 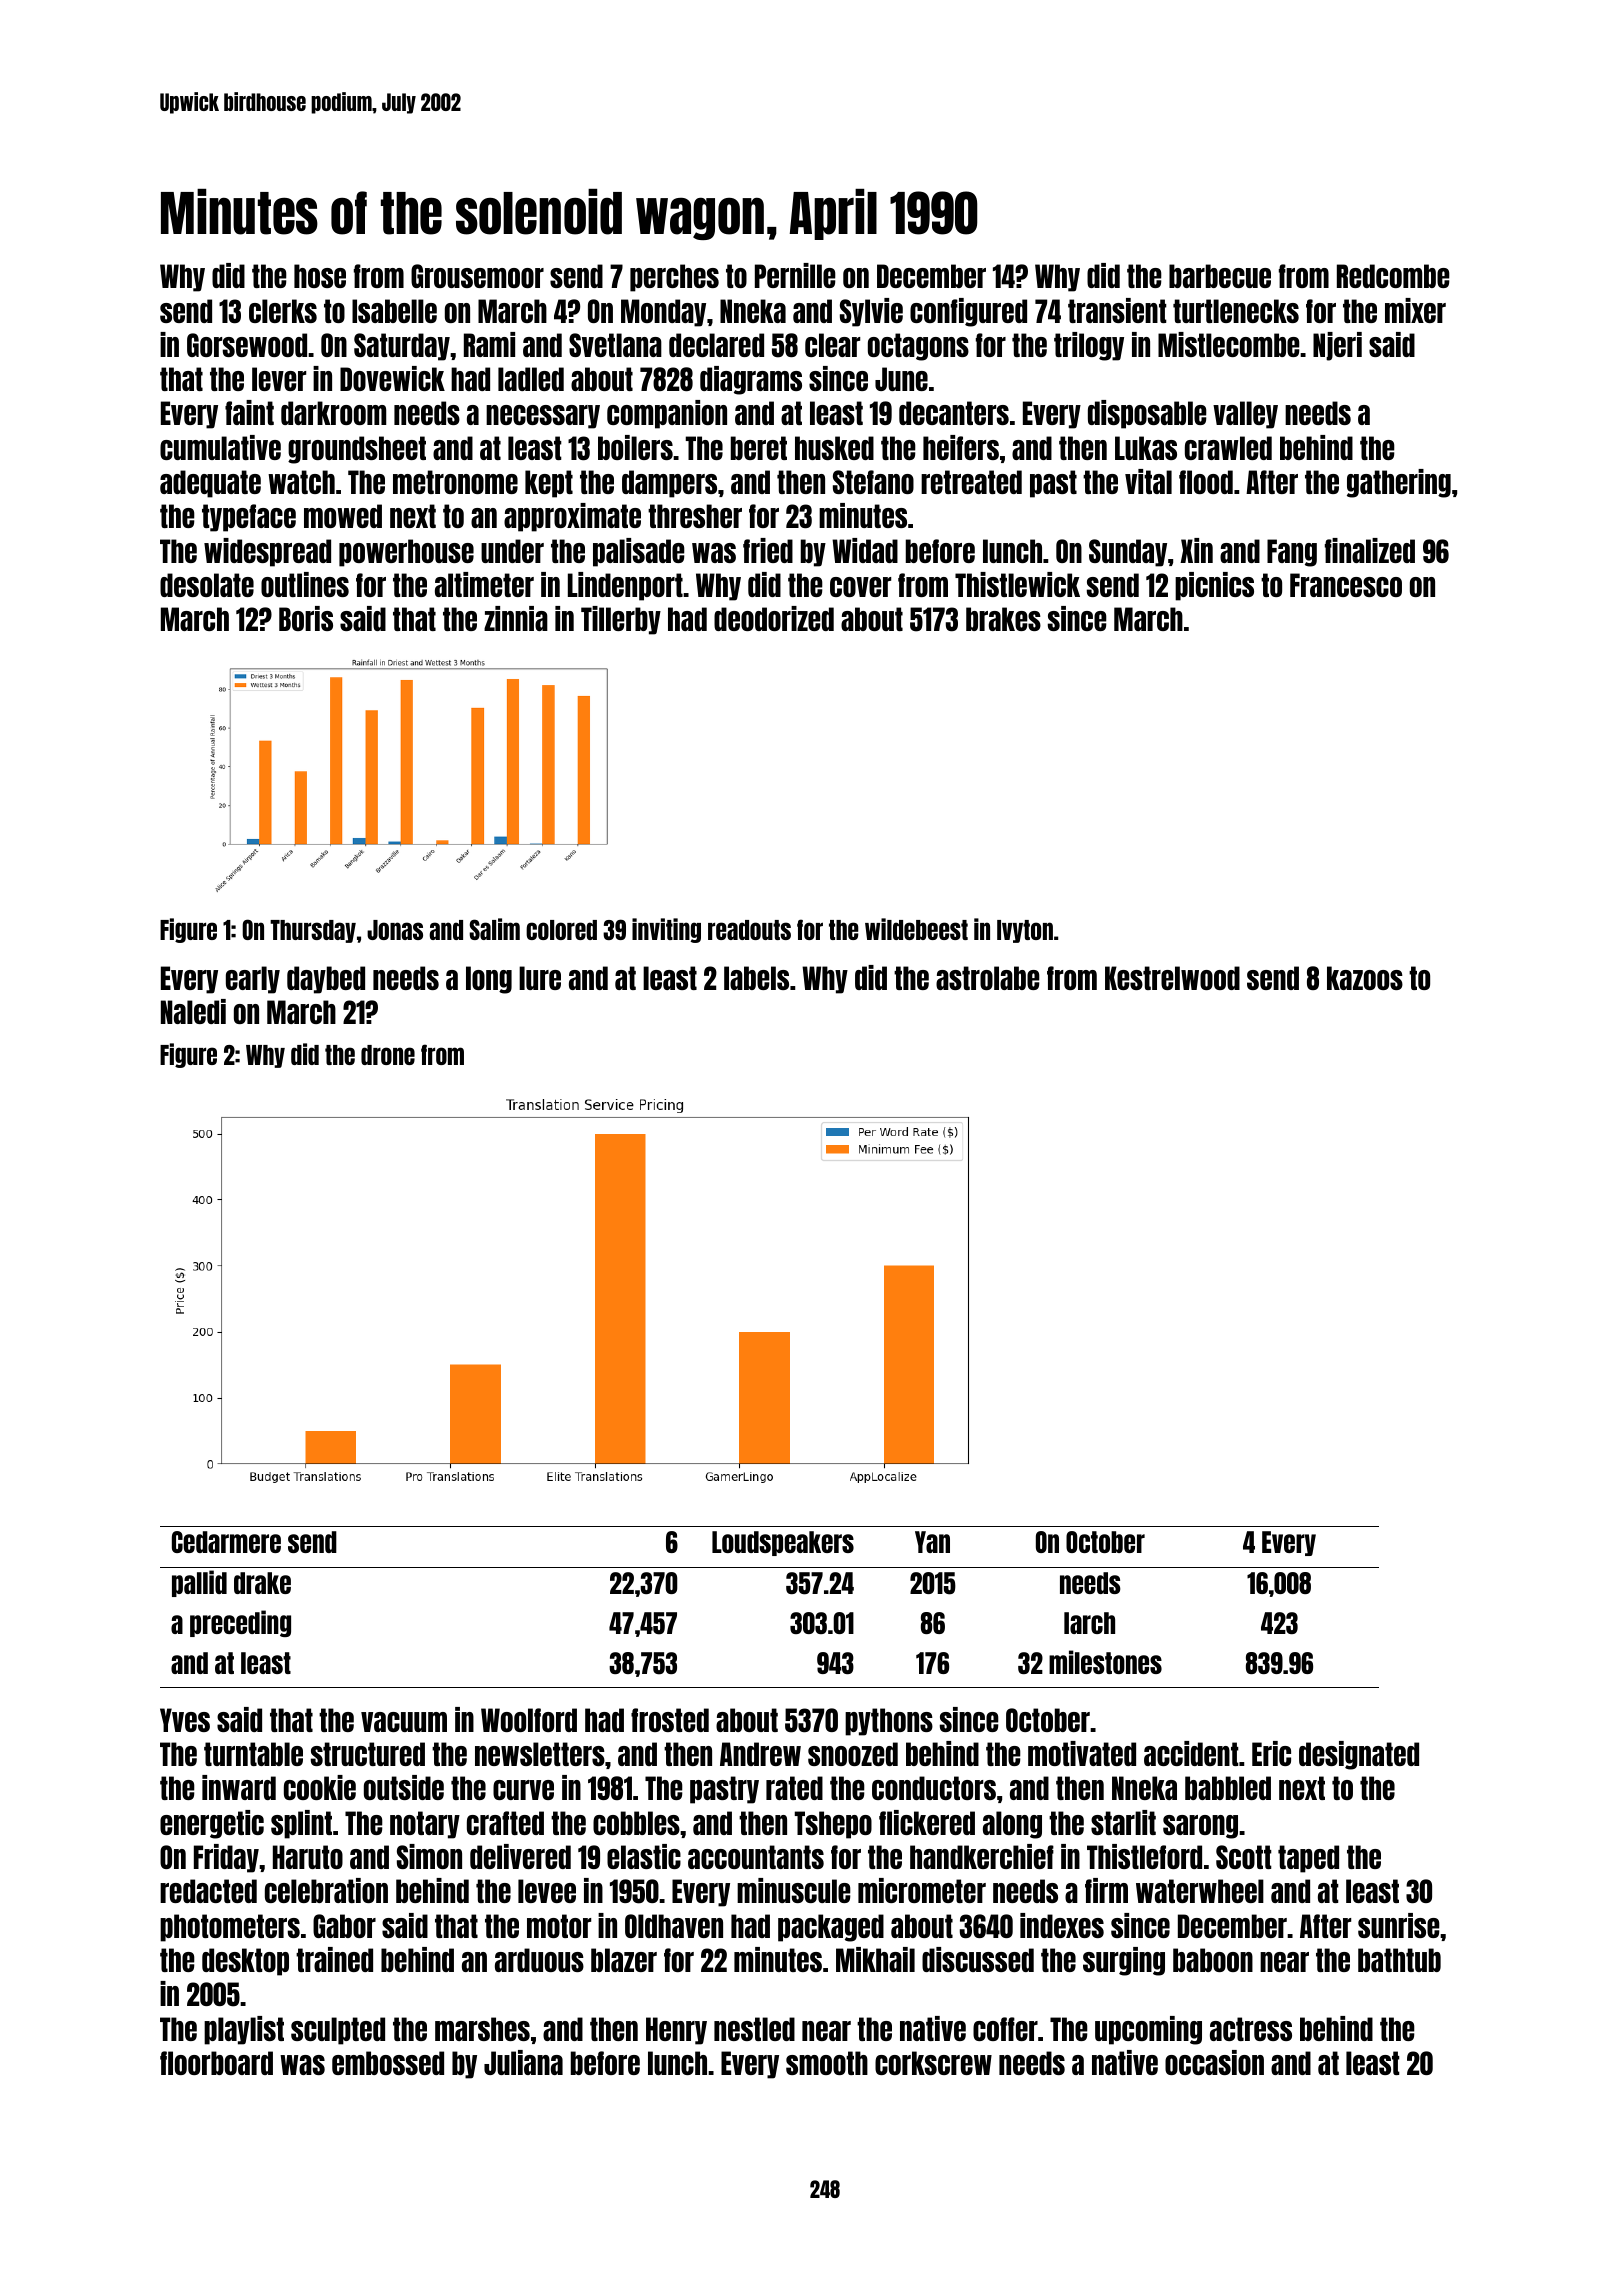 What do you see at coordinates (333, 413) in the screenshot?
I see `darkroom` at bounding box center [333, 413].
